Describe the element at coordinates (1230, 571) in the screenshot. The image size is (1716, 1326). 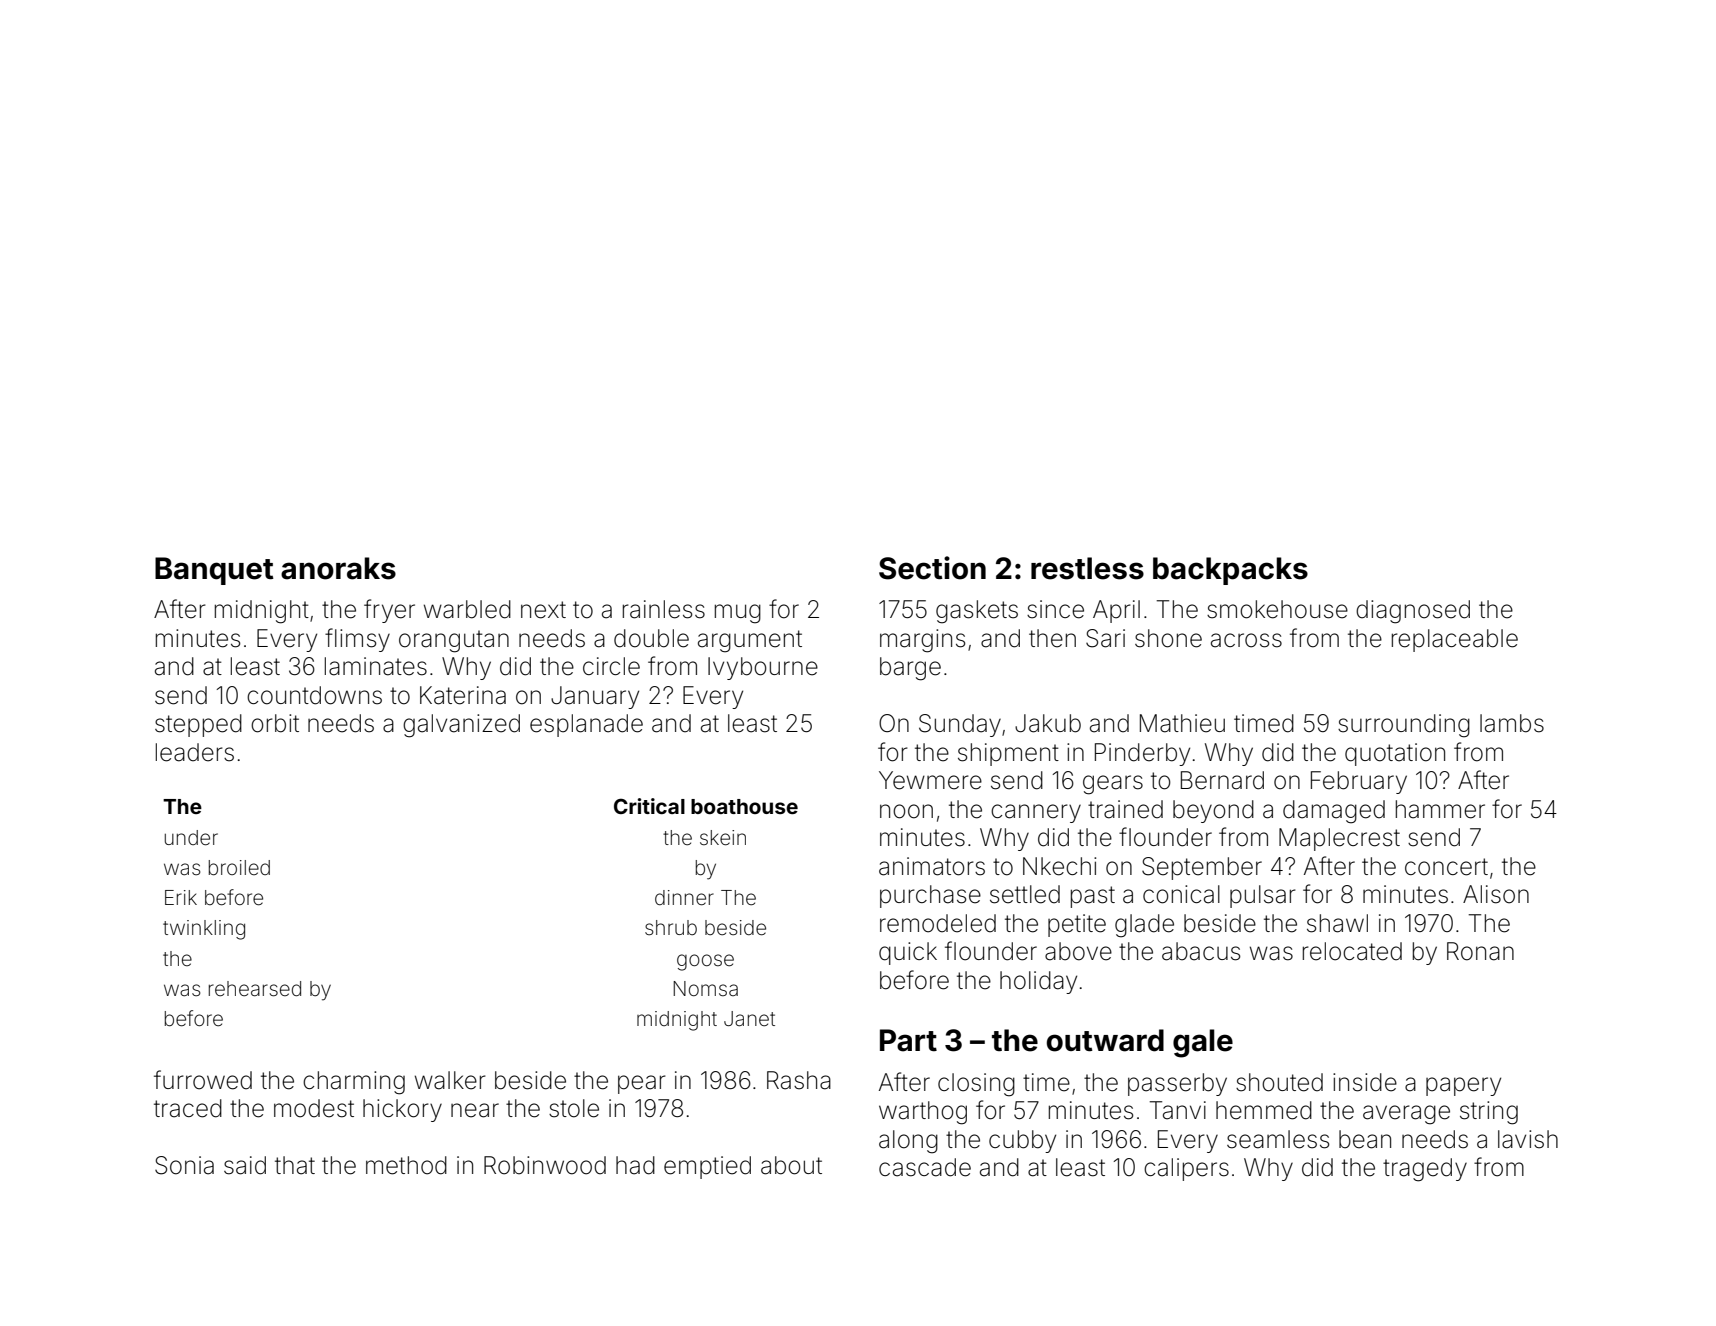
I see `backpacks` at that location.
